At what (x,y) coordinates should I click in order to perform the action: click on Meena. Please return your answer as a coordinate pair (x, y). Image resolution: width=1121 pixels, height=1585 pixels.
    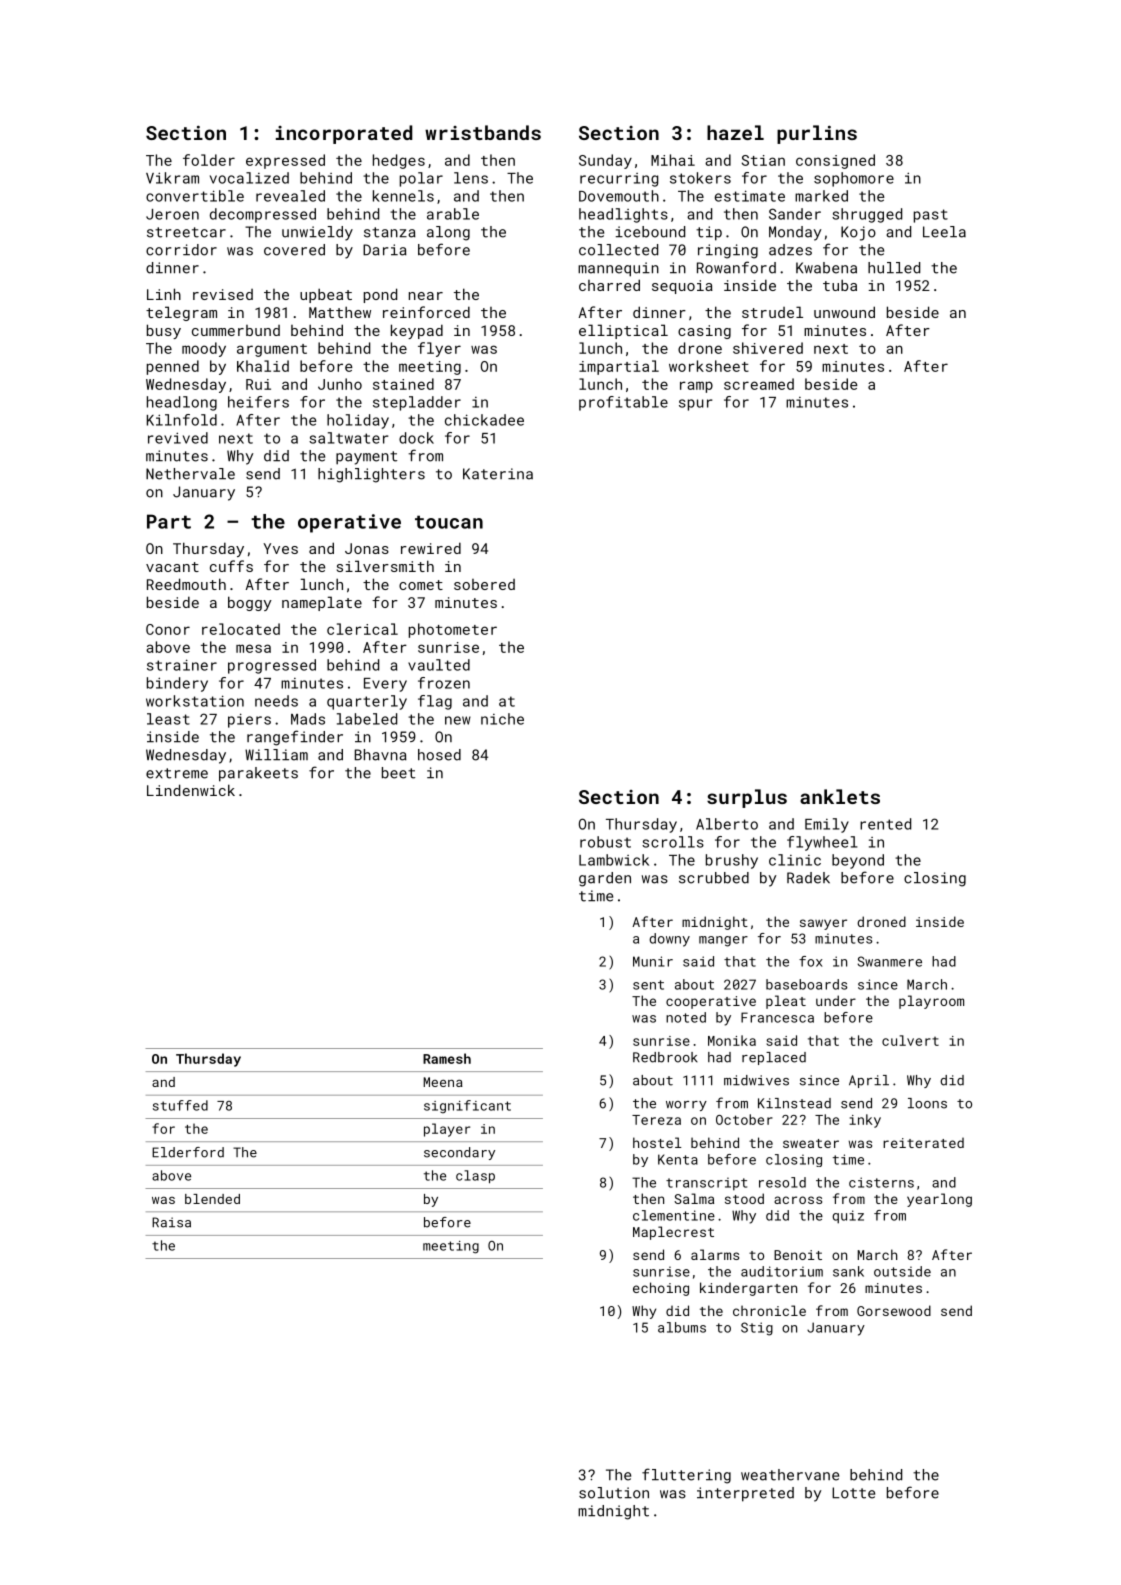
    Looking at the image, I should click on (443, 1082).
